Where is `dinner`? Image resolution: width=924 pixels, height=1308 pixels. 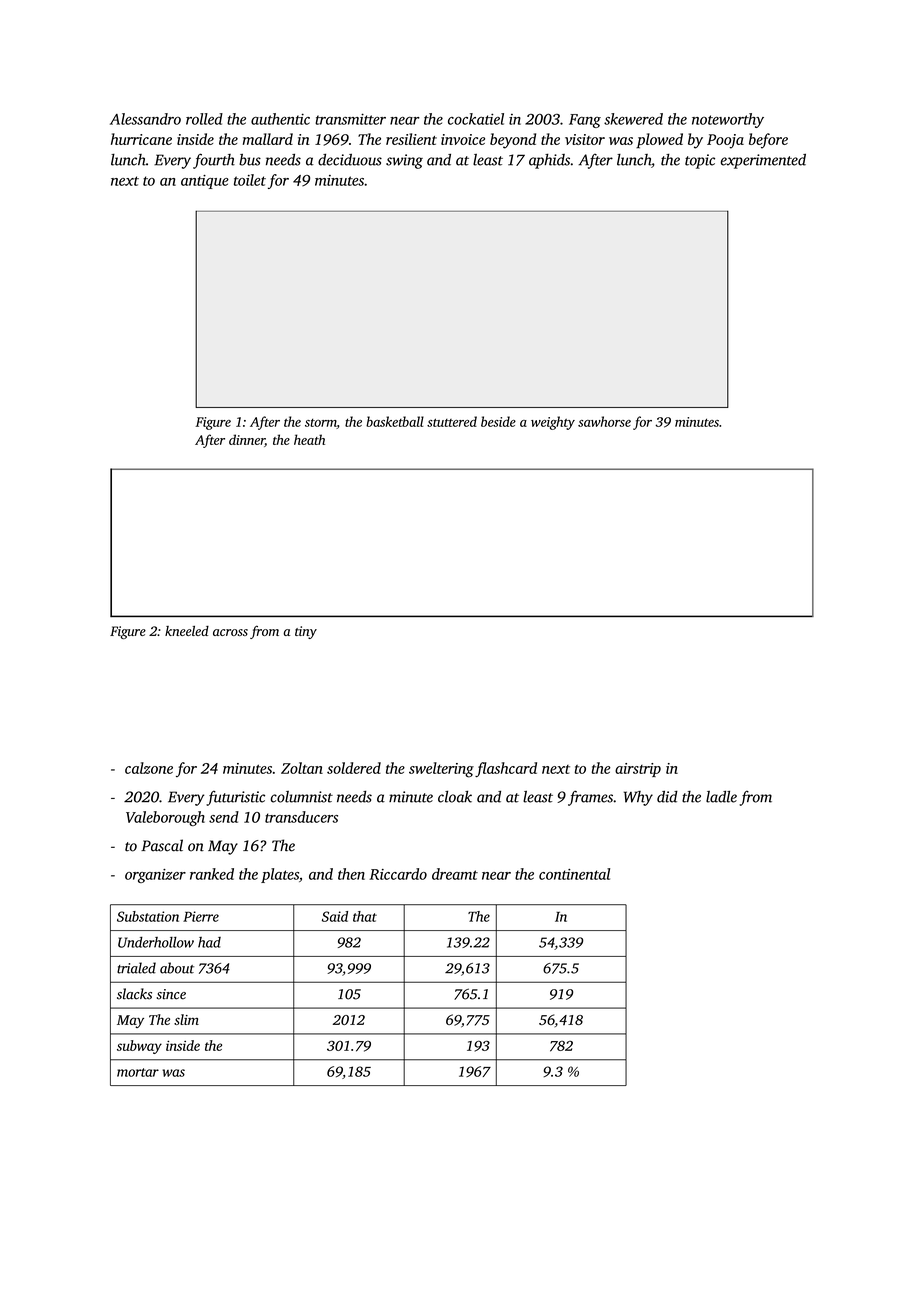 dinner is located at coordinates (247, 440).
